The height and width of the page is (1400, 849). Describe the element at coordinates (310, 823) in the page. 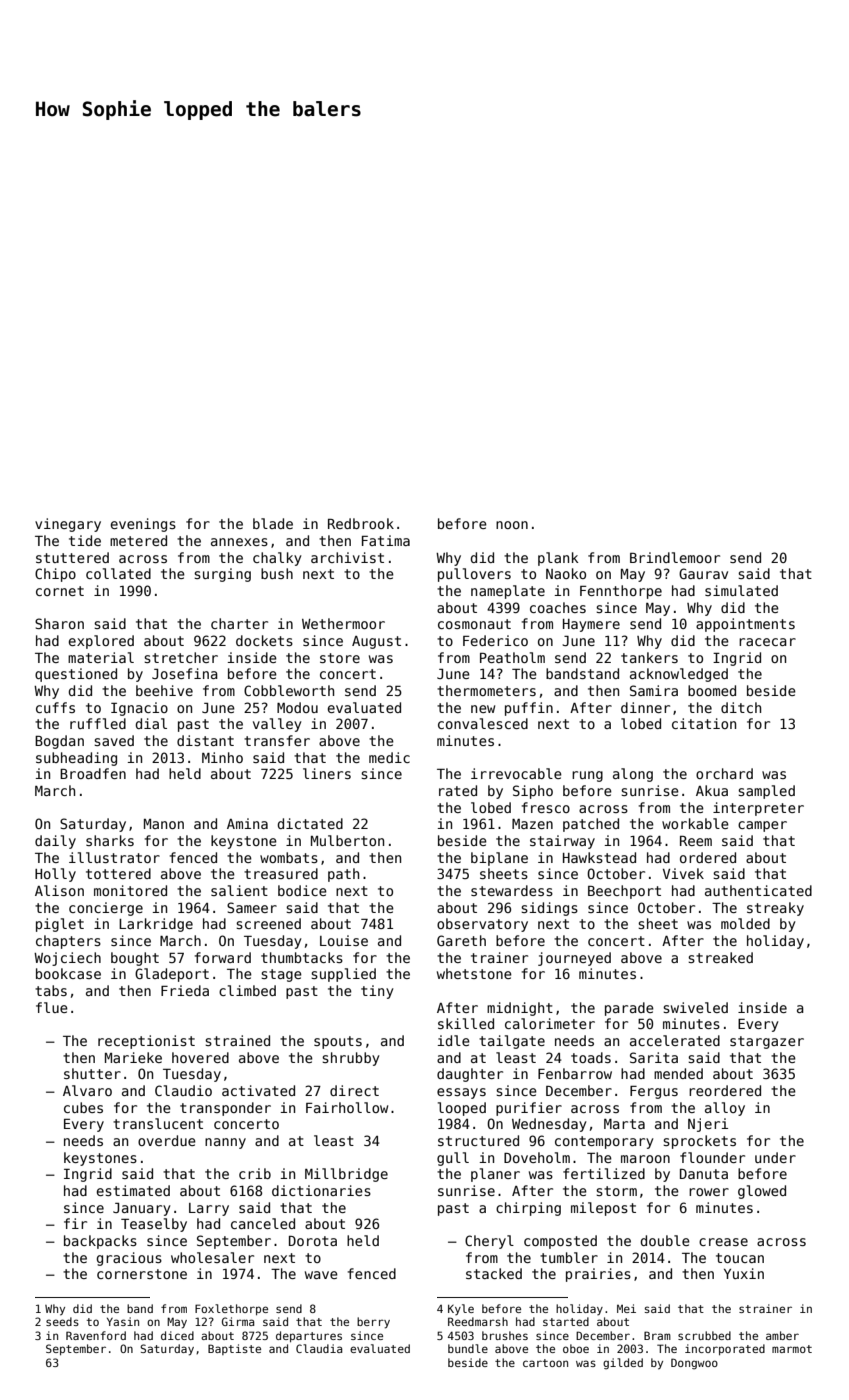

I see `dictated` at that location.
